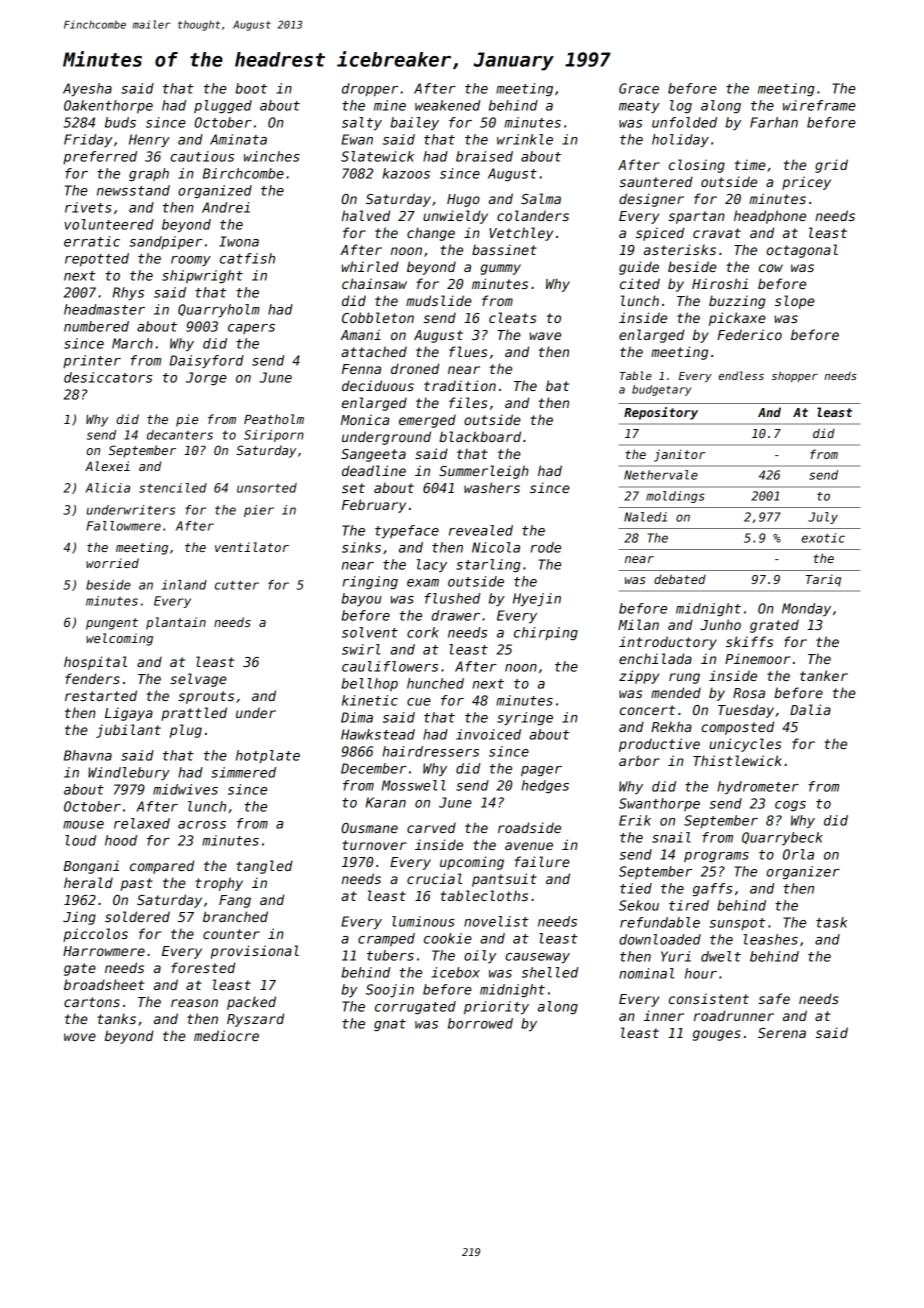 The width and height of the screenshot is (924, 1308). Describe the element at coordinates (480, 1023) in the screenshot. I see `borrowed` at that location.
